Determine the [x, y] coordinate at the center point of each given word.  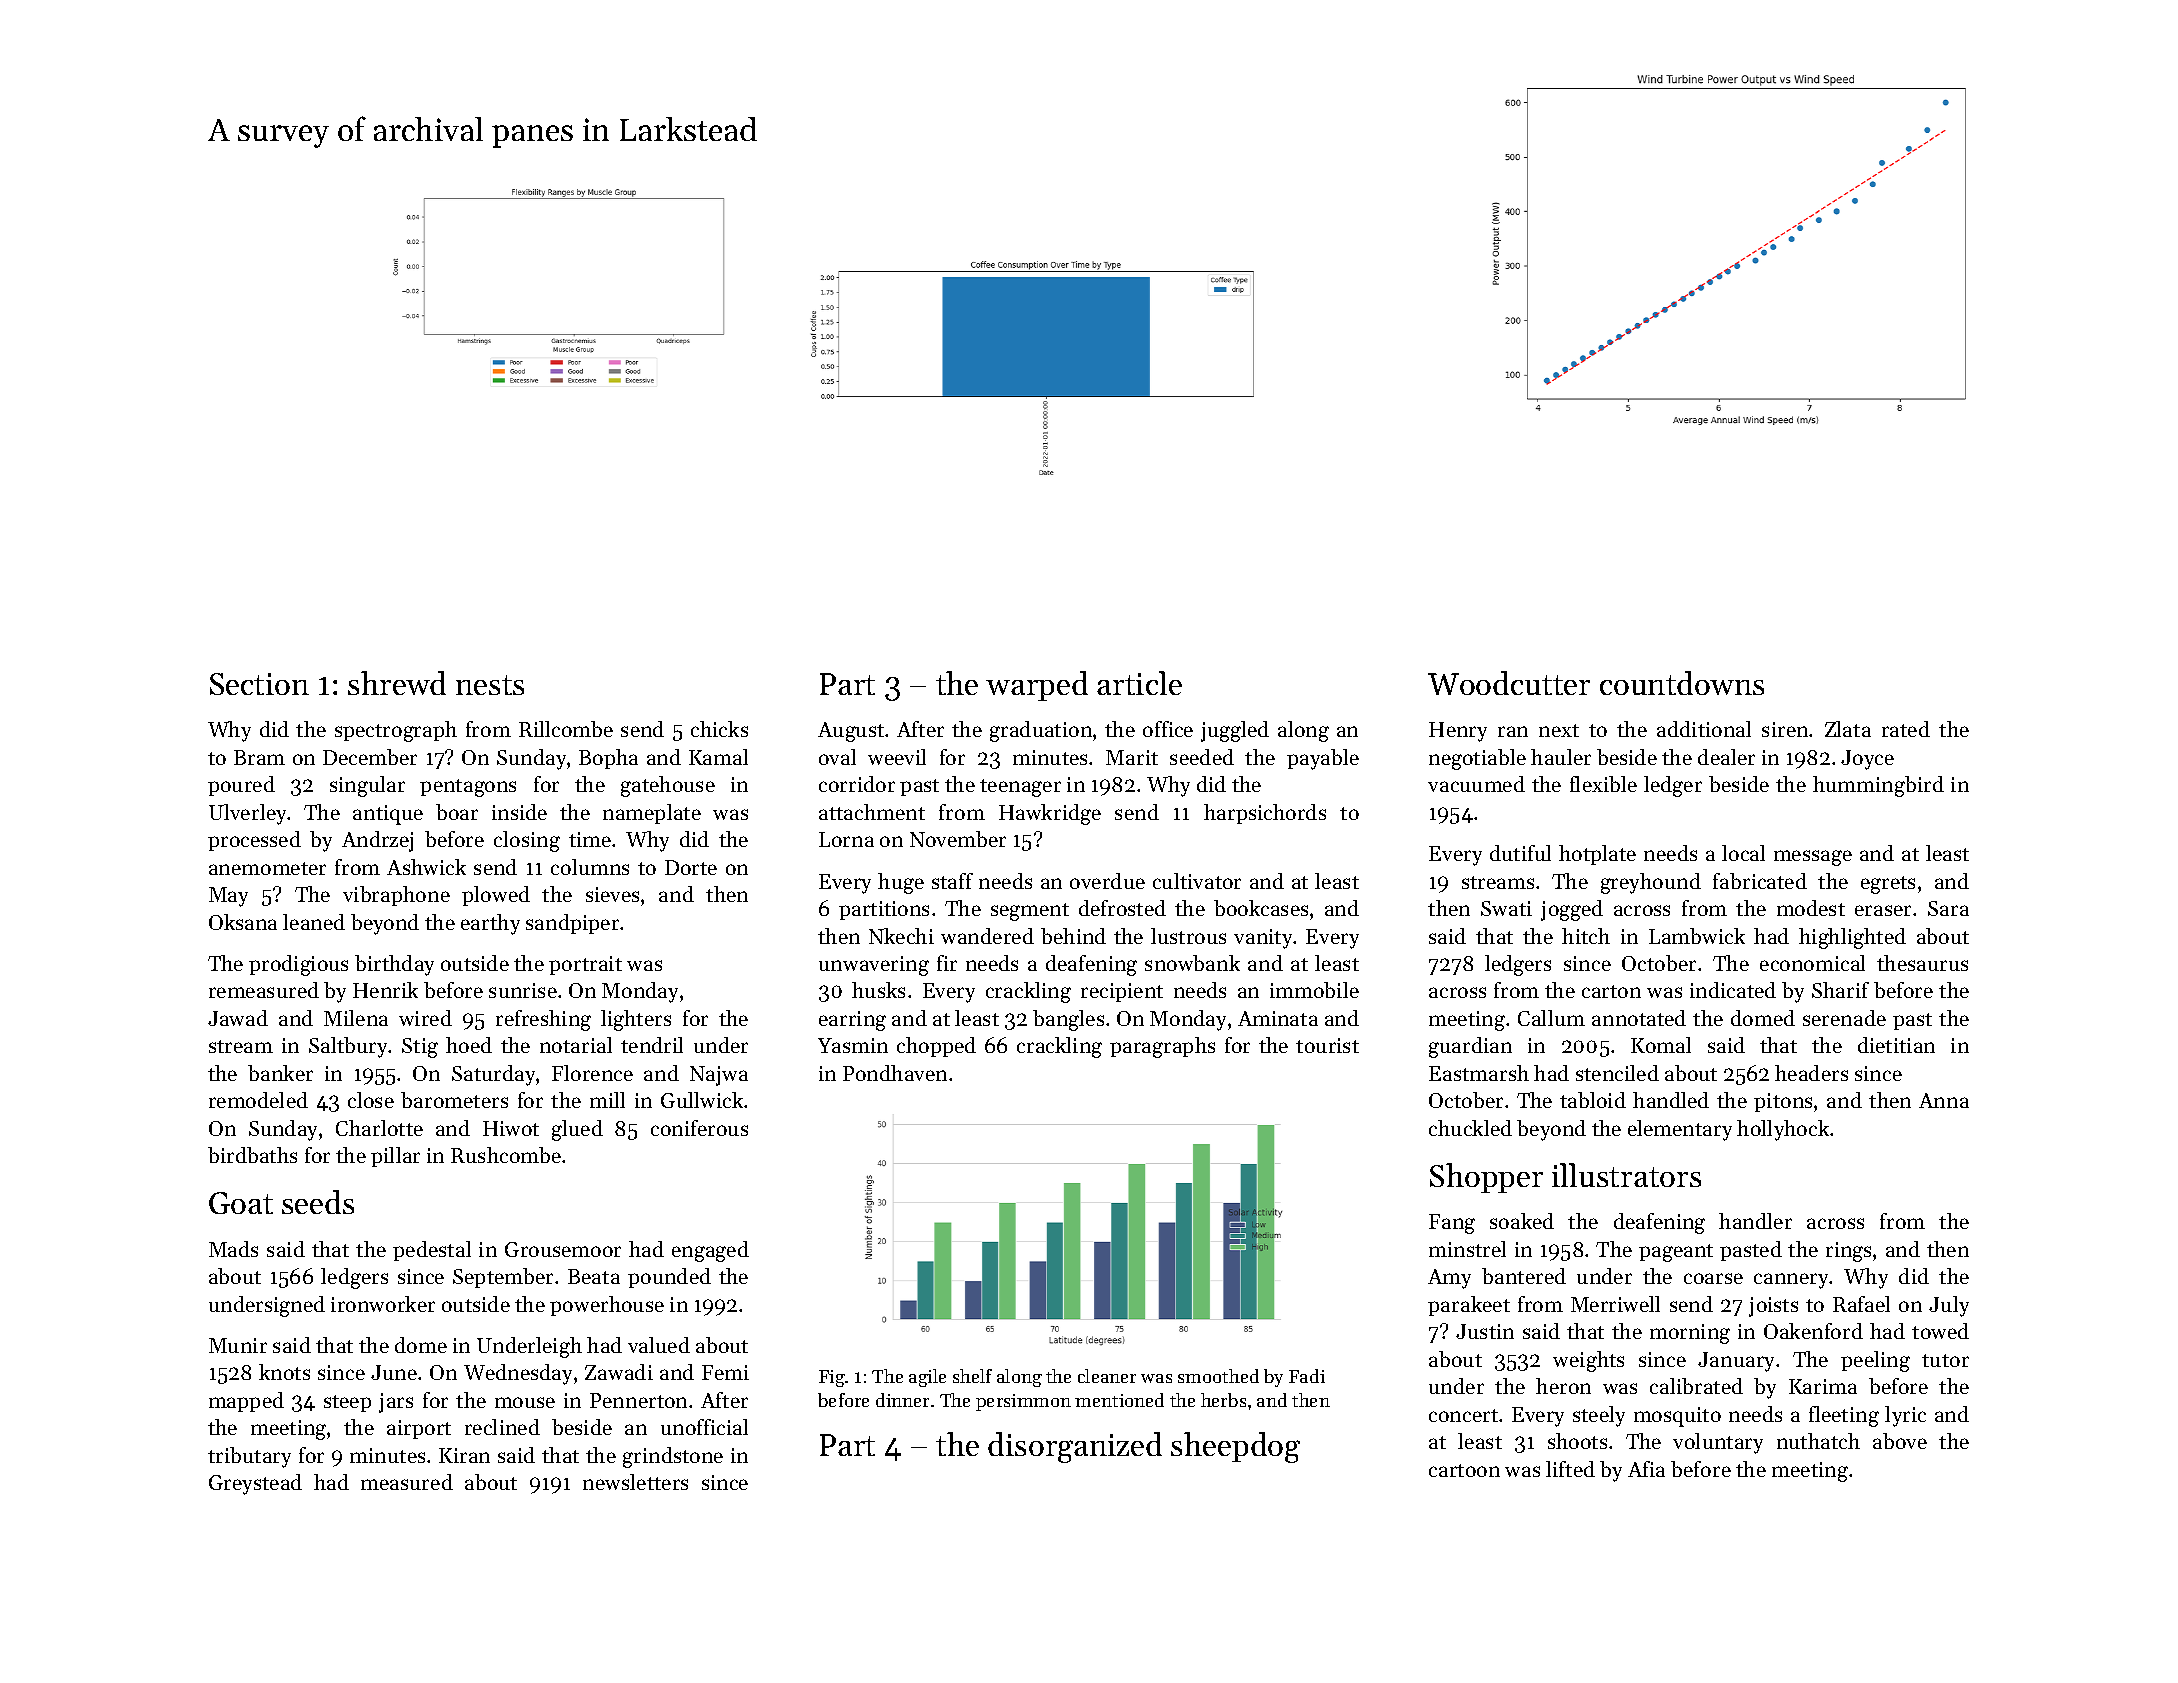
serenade [1844, 1018]
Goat [241, 1203]
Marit [1132, 757]
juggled [1235, 731]
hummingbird [1878, 786]
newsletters [635, 1482]
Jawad [238, 1018]
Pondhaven [895, 1073]
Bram [259, 757]
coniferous [699, 1128]
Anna [1944, 1100]
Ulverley [248, 814]
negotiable [1477, 759]
